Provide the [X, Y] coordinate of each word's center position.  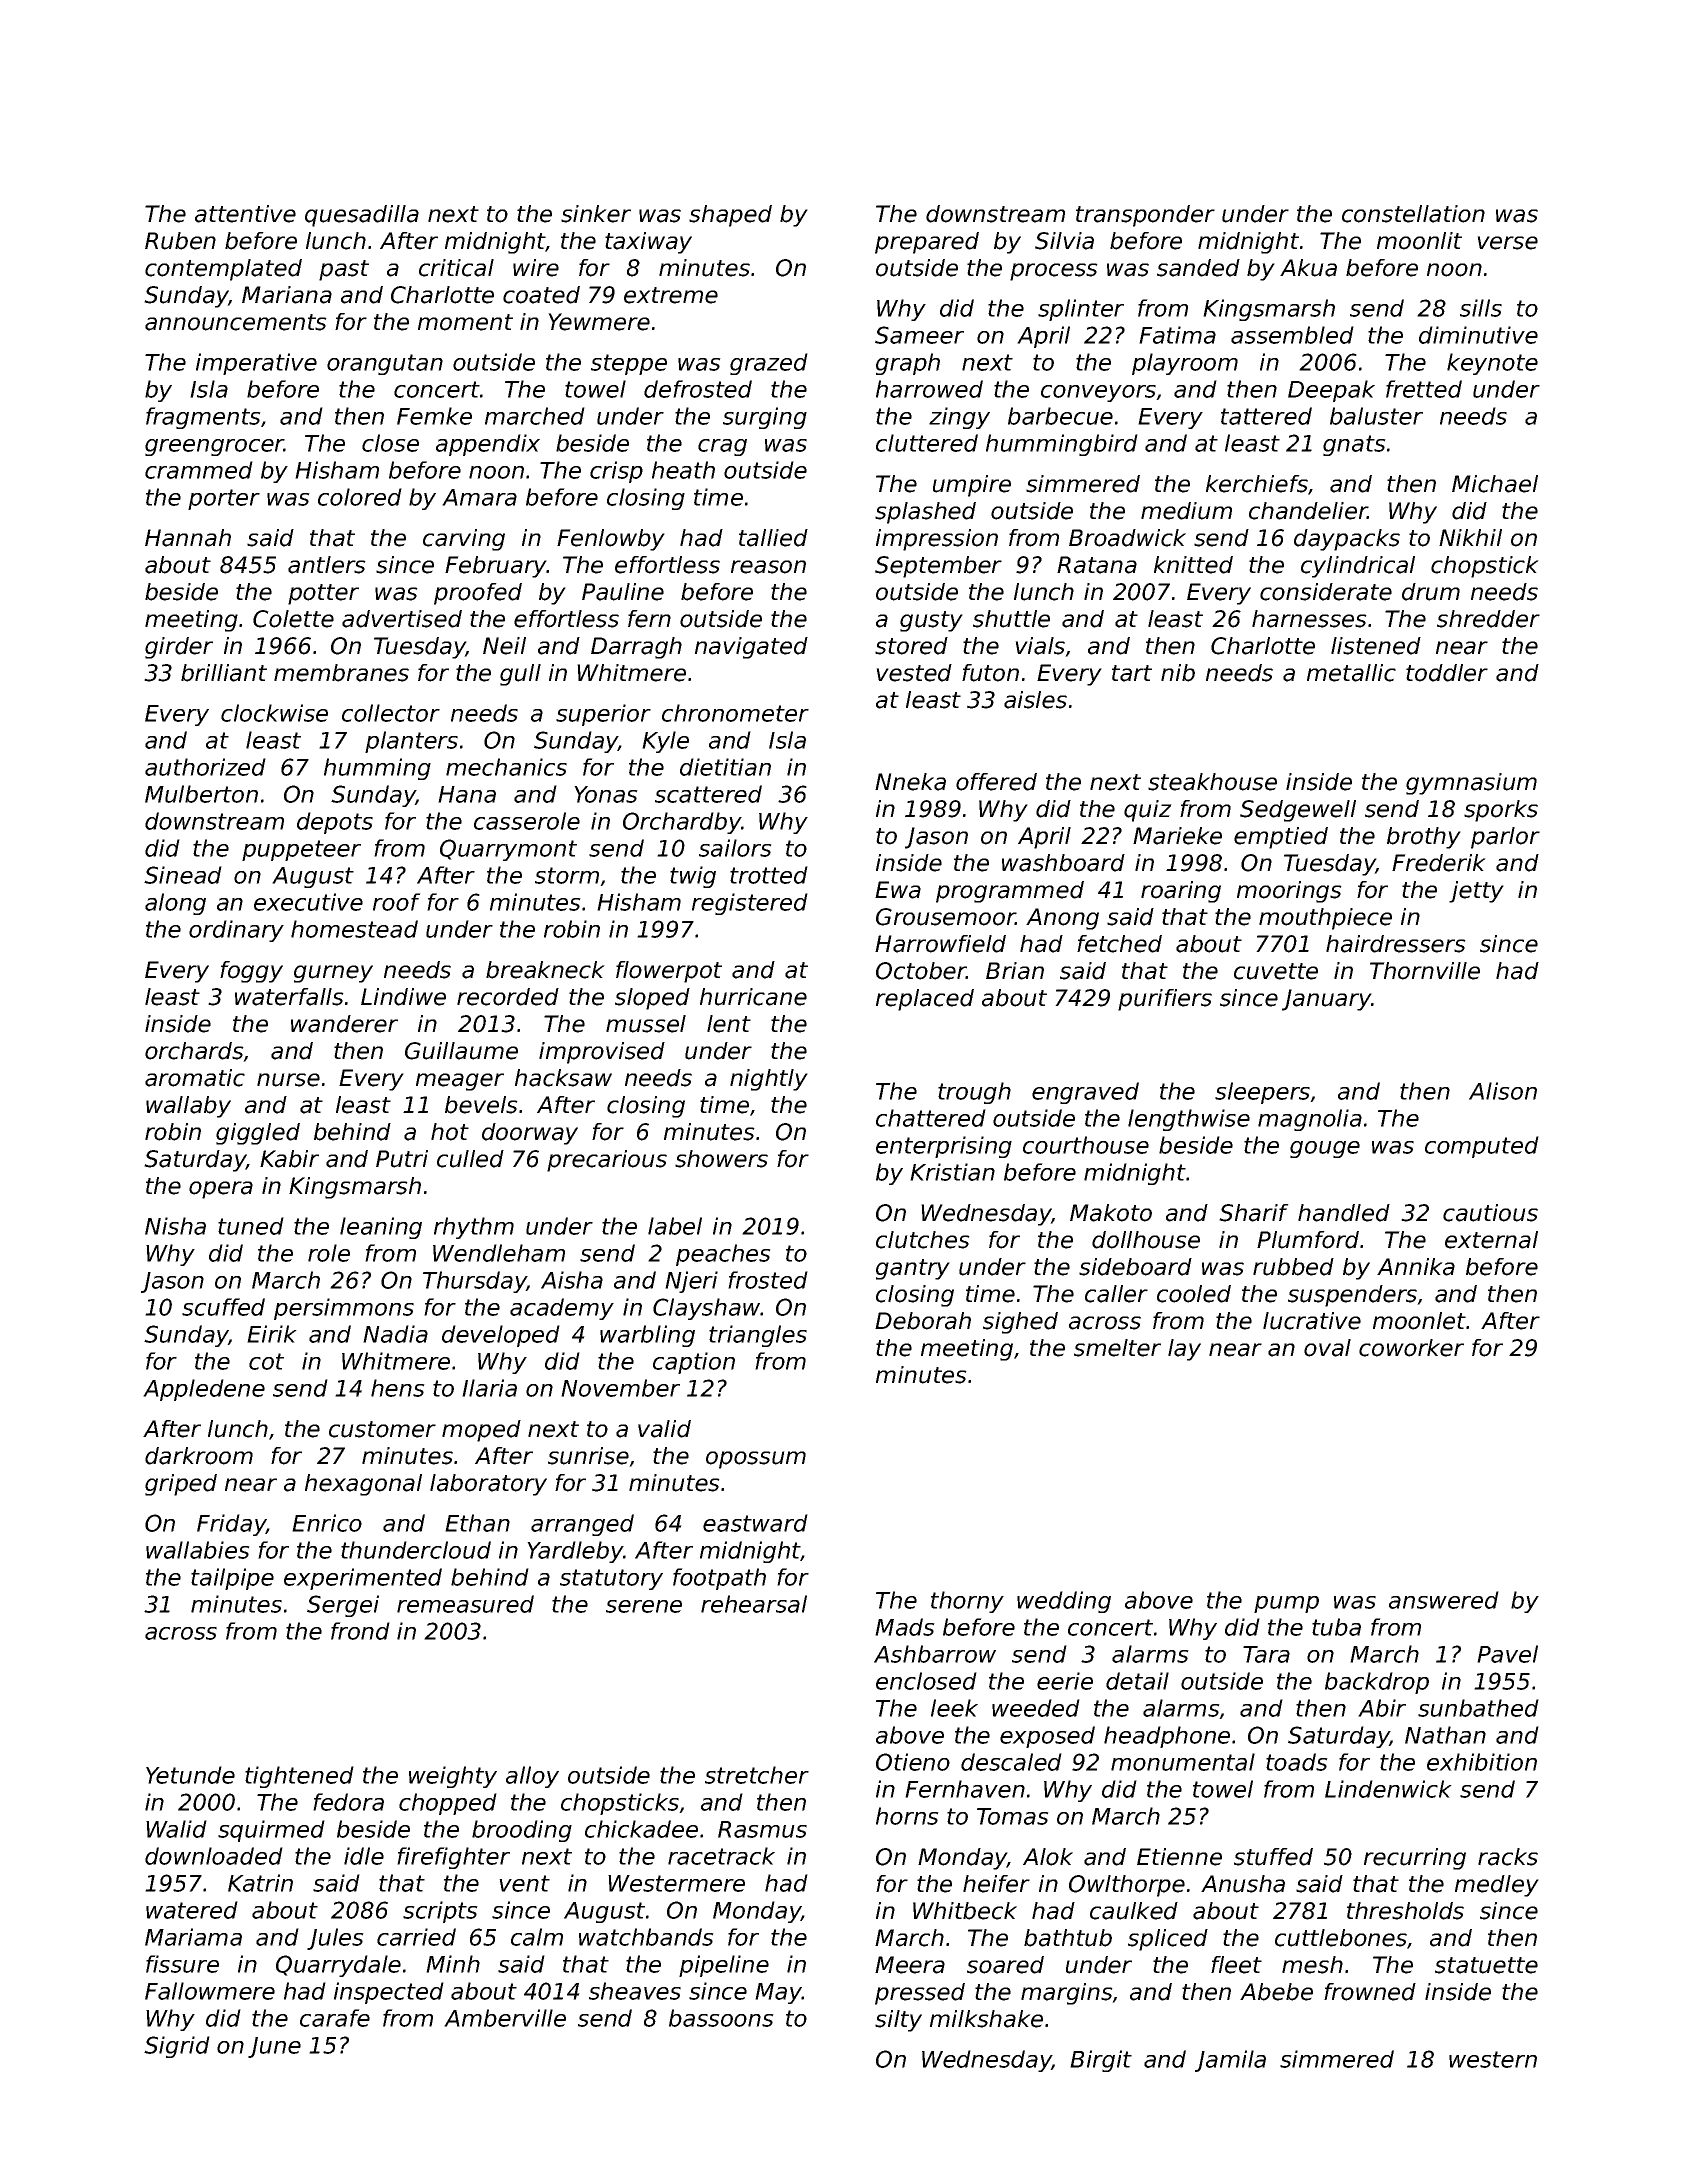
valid [664, 1429]
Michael [1495, 484]
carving [464, 540]
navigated [751, 648]
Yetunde [190, 1775]
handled [1344, 1213]
